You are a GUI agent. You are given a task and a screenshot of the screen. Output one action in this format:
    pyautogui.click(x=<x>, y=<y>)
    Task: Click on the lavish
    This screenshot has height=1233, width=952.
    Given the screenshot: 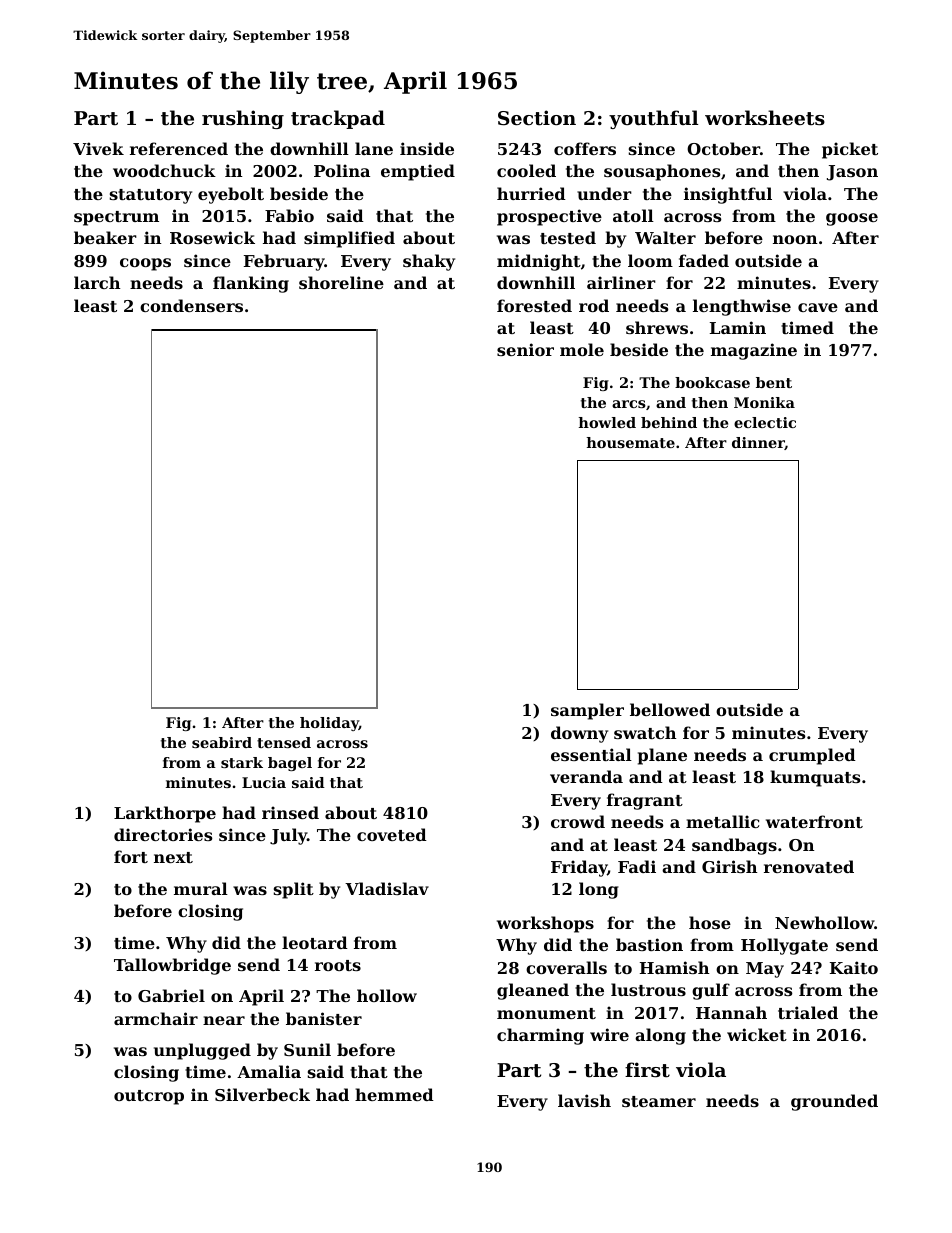 What is the action you would take?
    pyautogui.click(x=584, y=1100)
